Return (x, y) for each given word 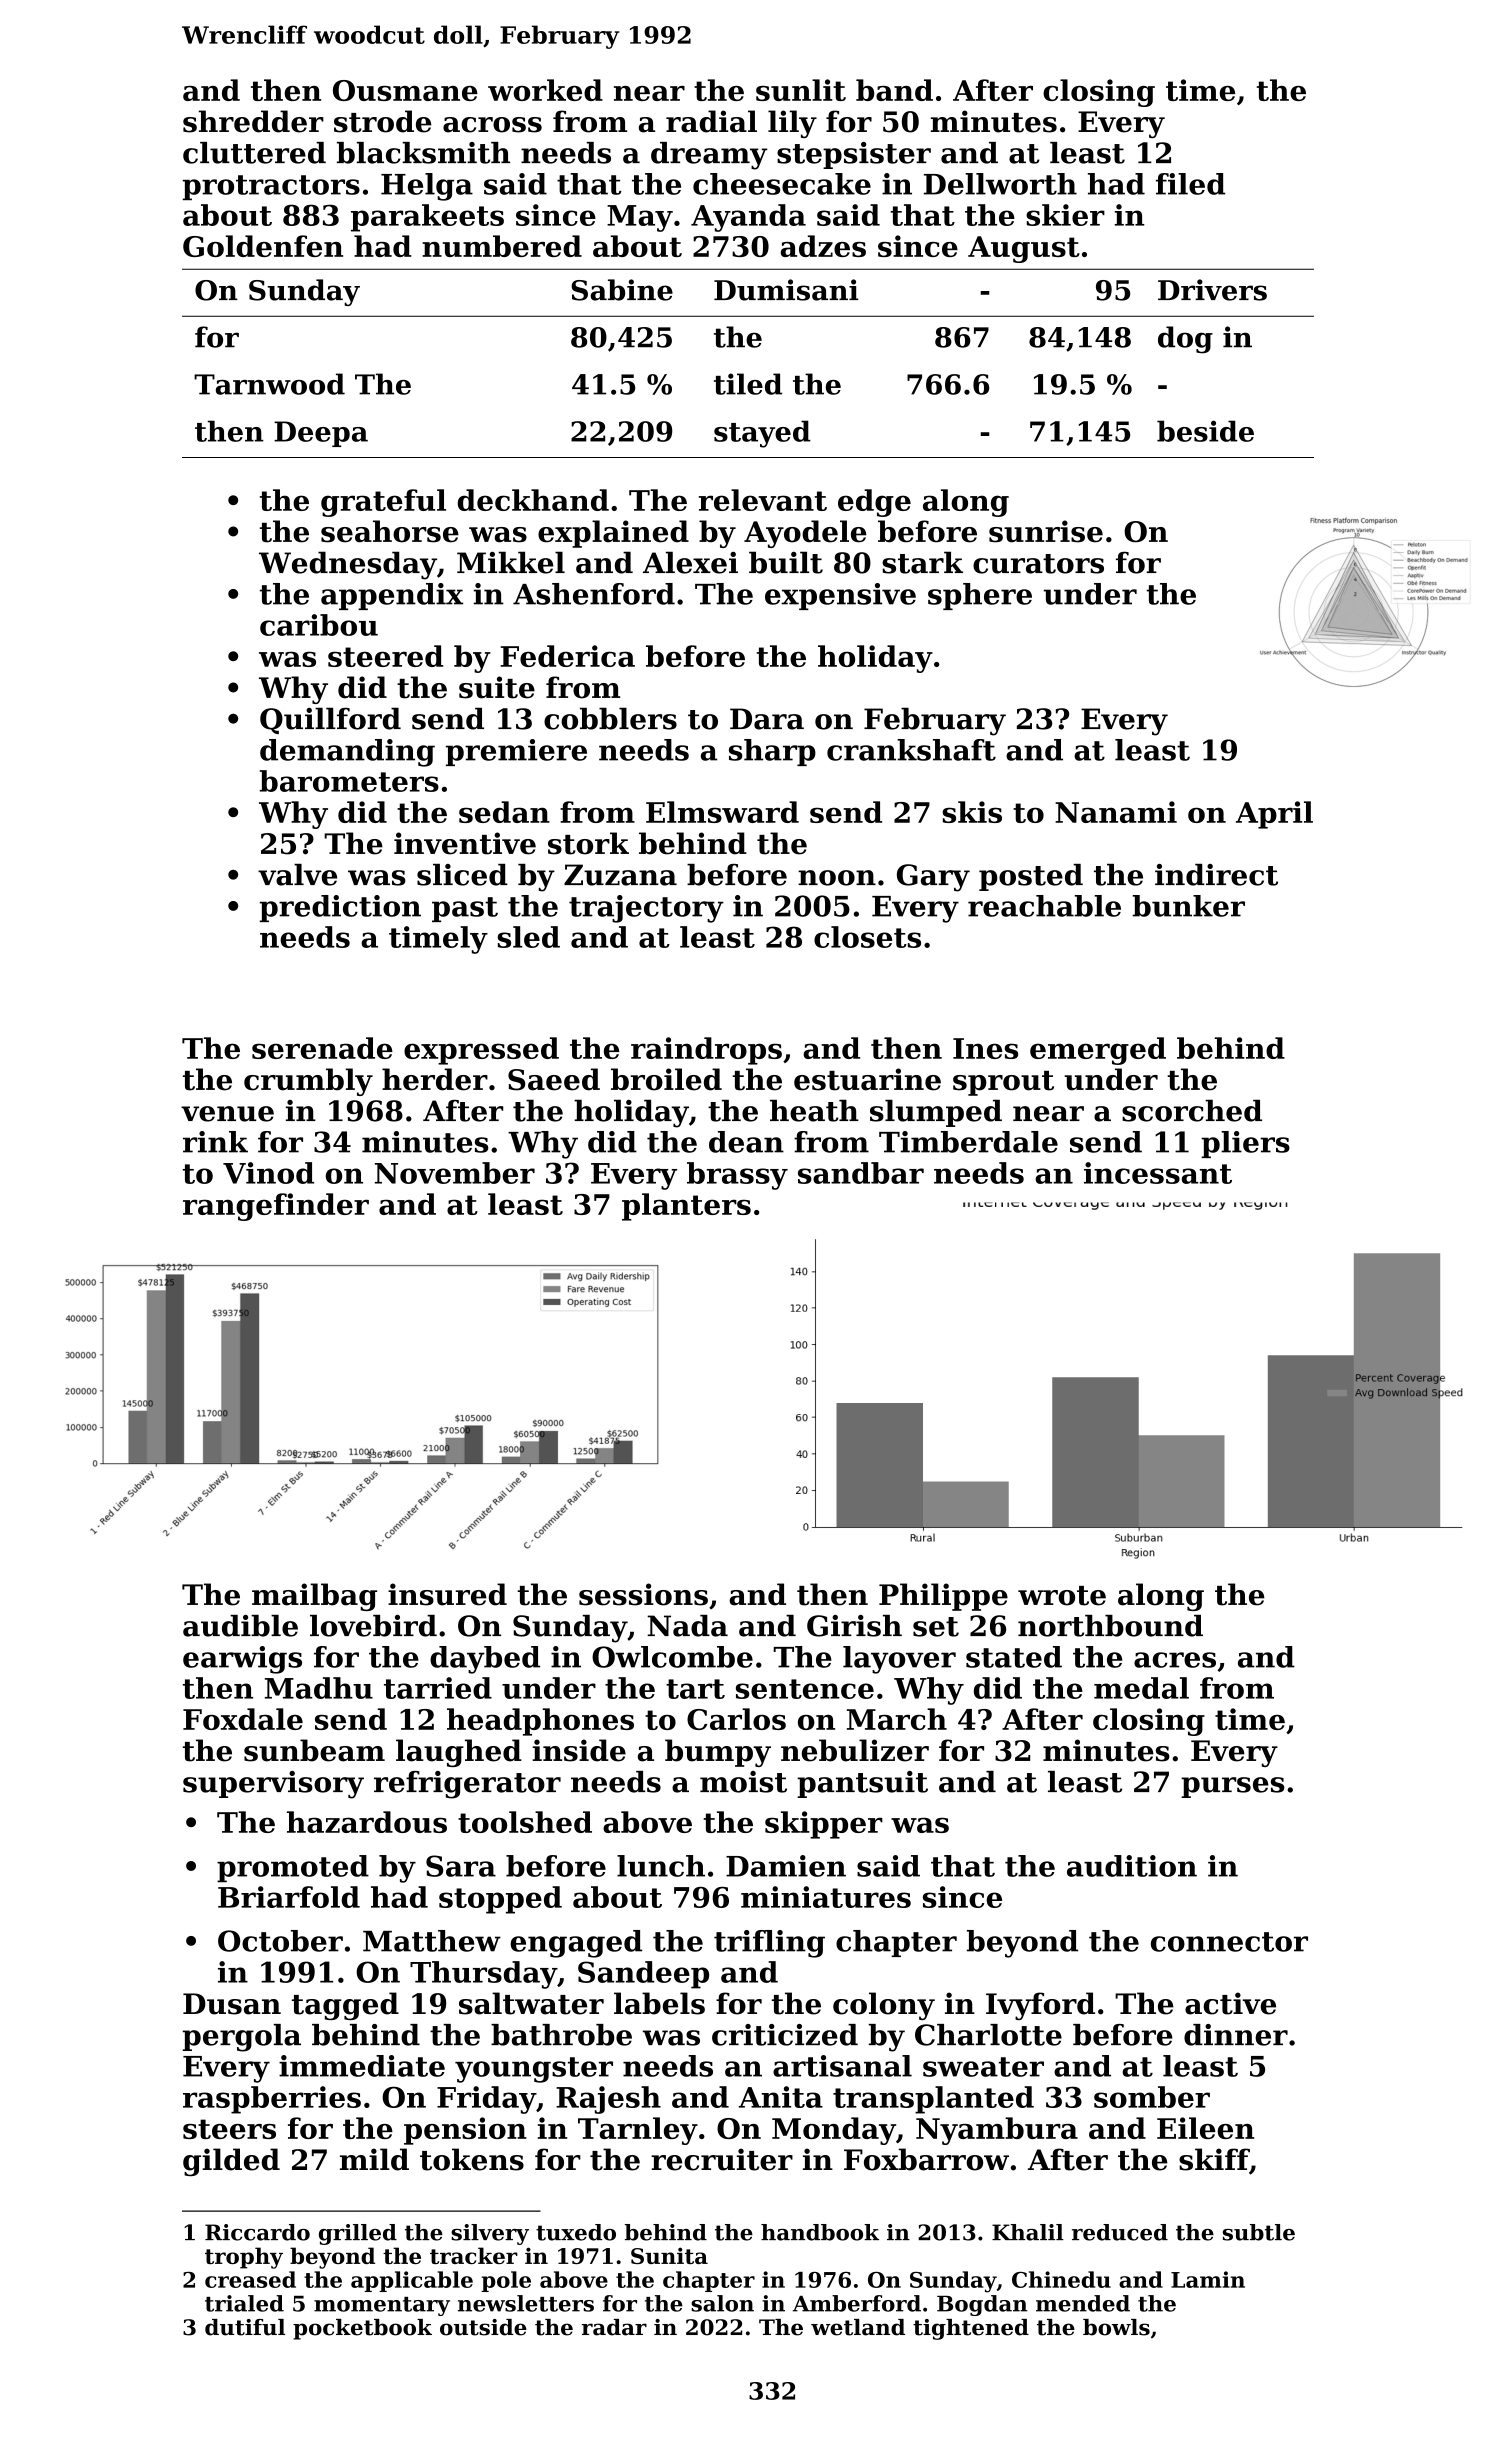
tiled (748, 384)
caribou (319, 625)
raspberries (272, 2100)
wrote (1062, 1596)
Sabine (622, 290)
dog (1185, 340)
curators (1038, 564)
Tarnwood (269, 384)
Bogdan (982, 2305)
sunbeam (314, 1750)
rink (215, 1142)
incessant (1158, 1173)
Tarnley (638, 2131)
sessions (643, 1594)
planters (686, 1207)
